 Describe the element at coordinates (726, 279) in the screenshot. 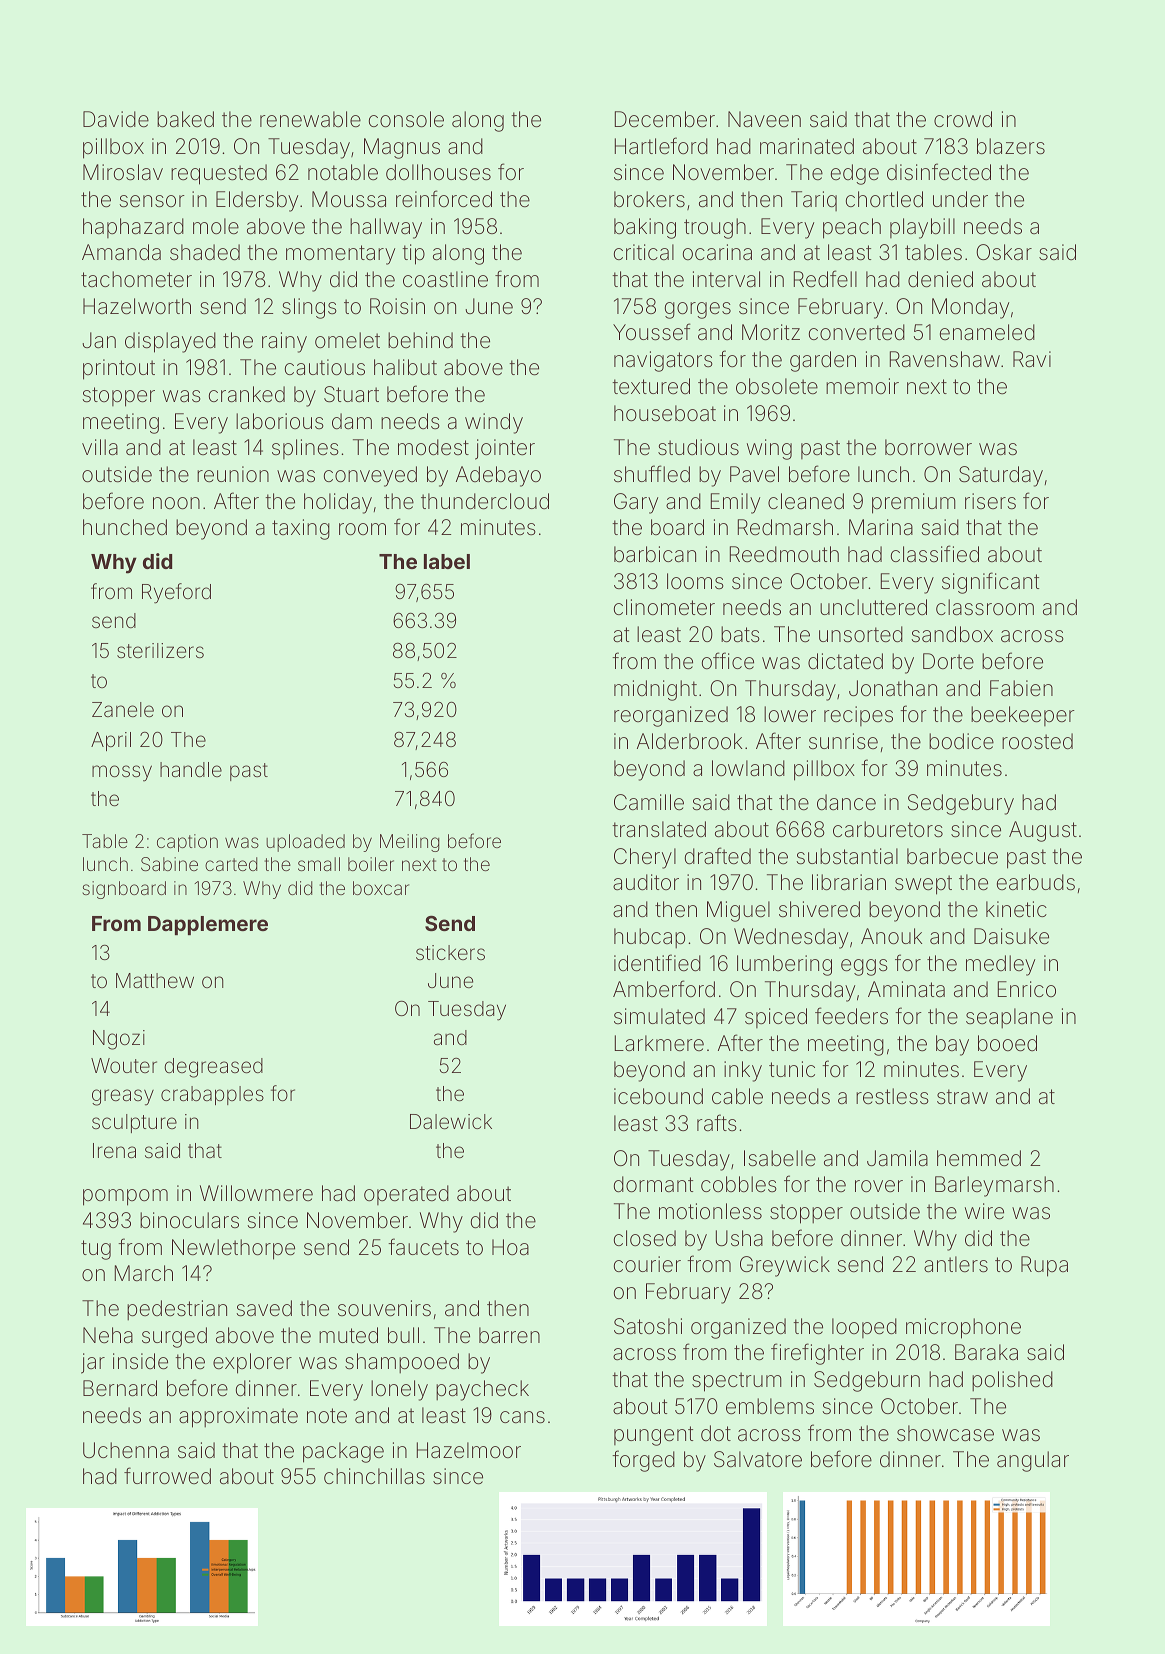

I see `interval` at that location.
